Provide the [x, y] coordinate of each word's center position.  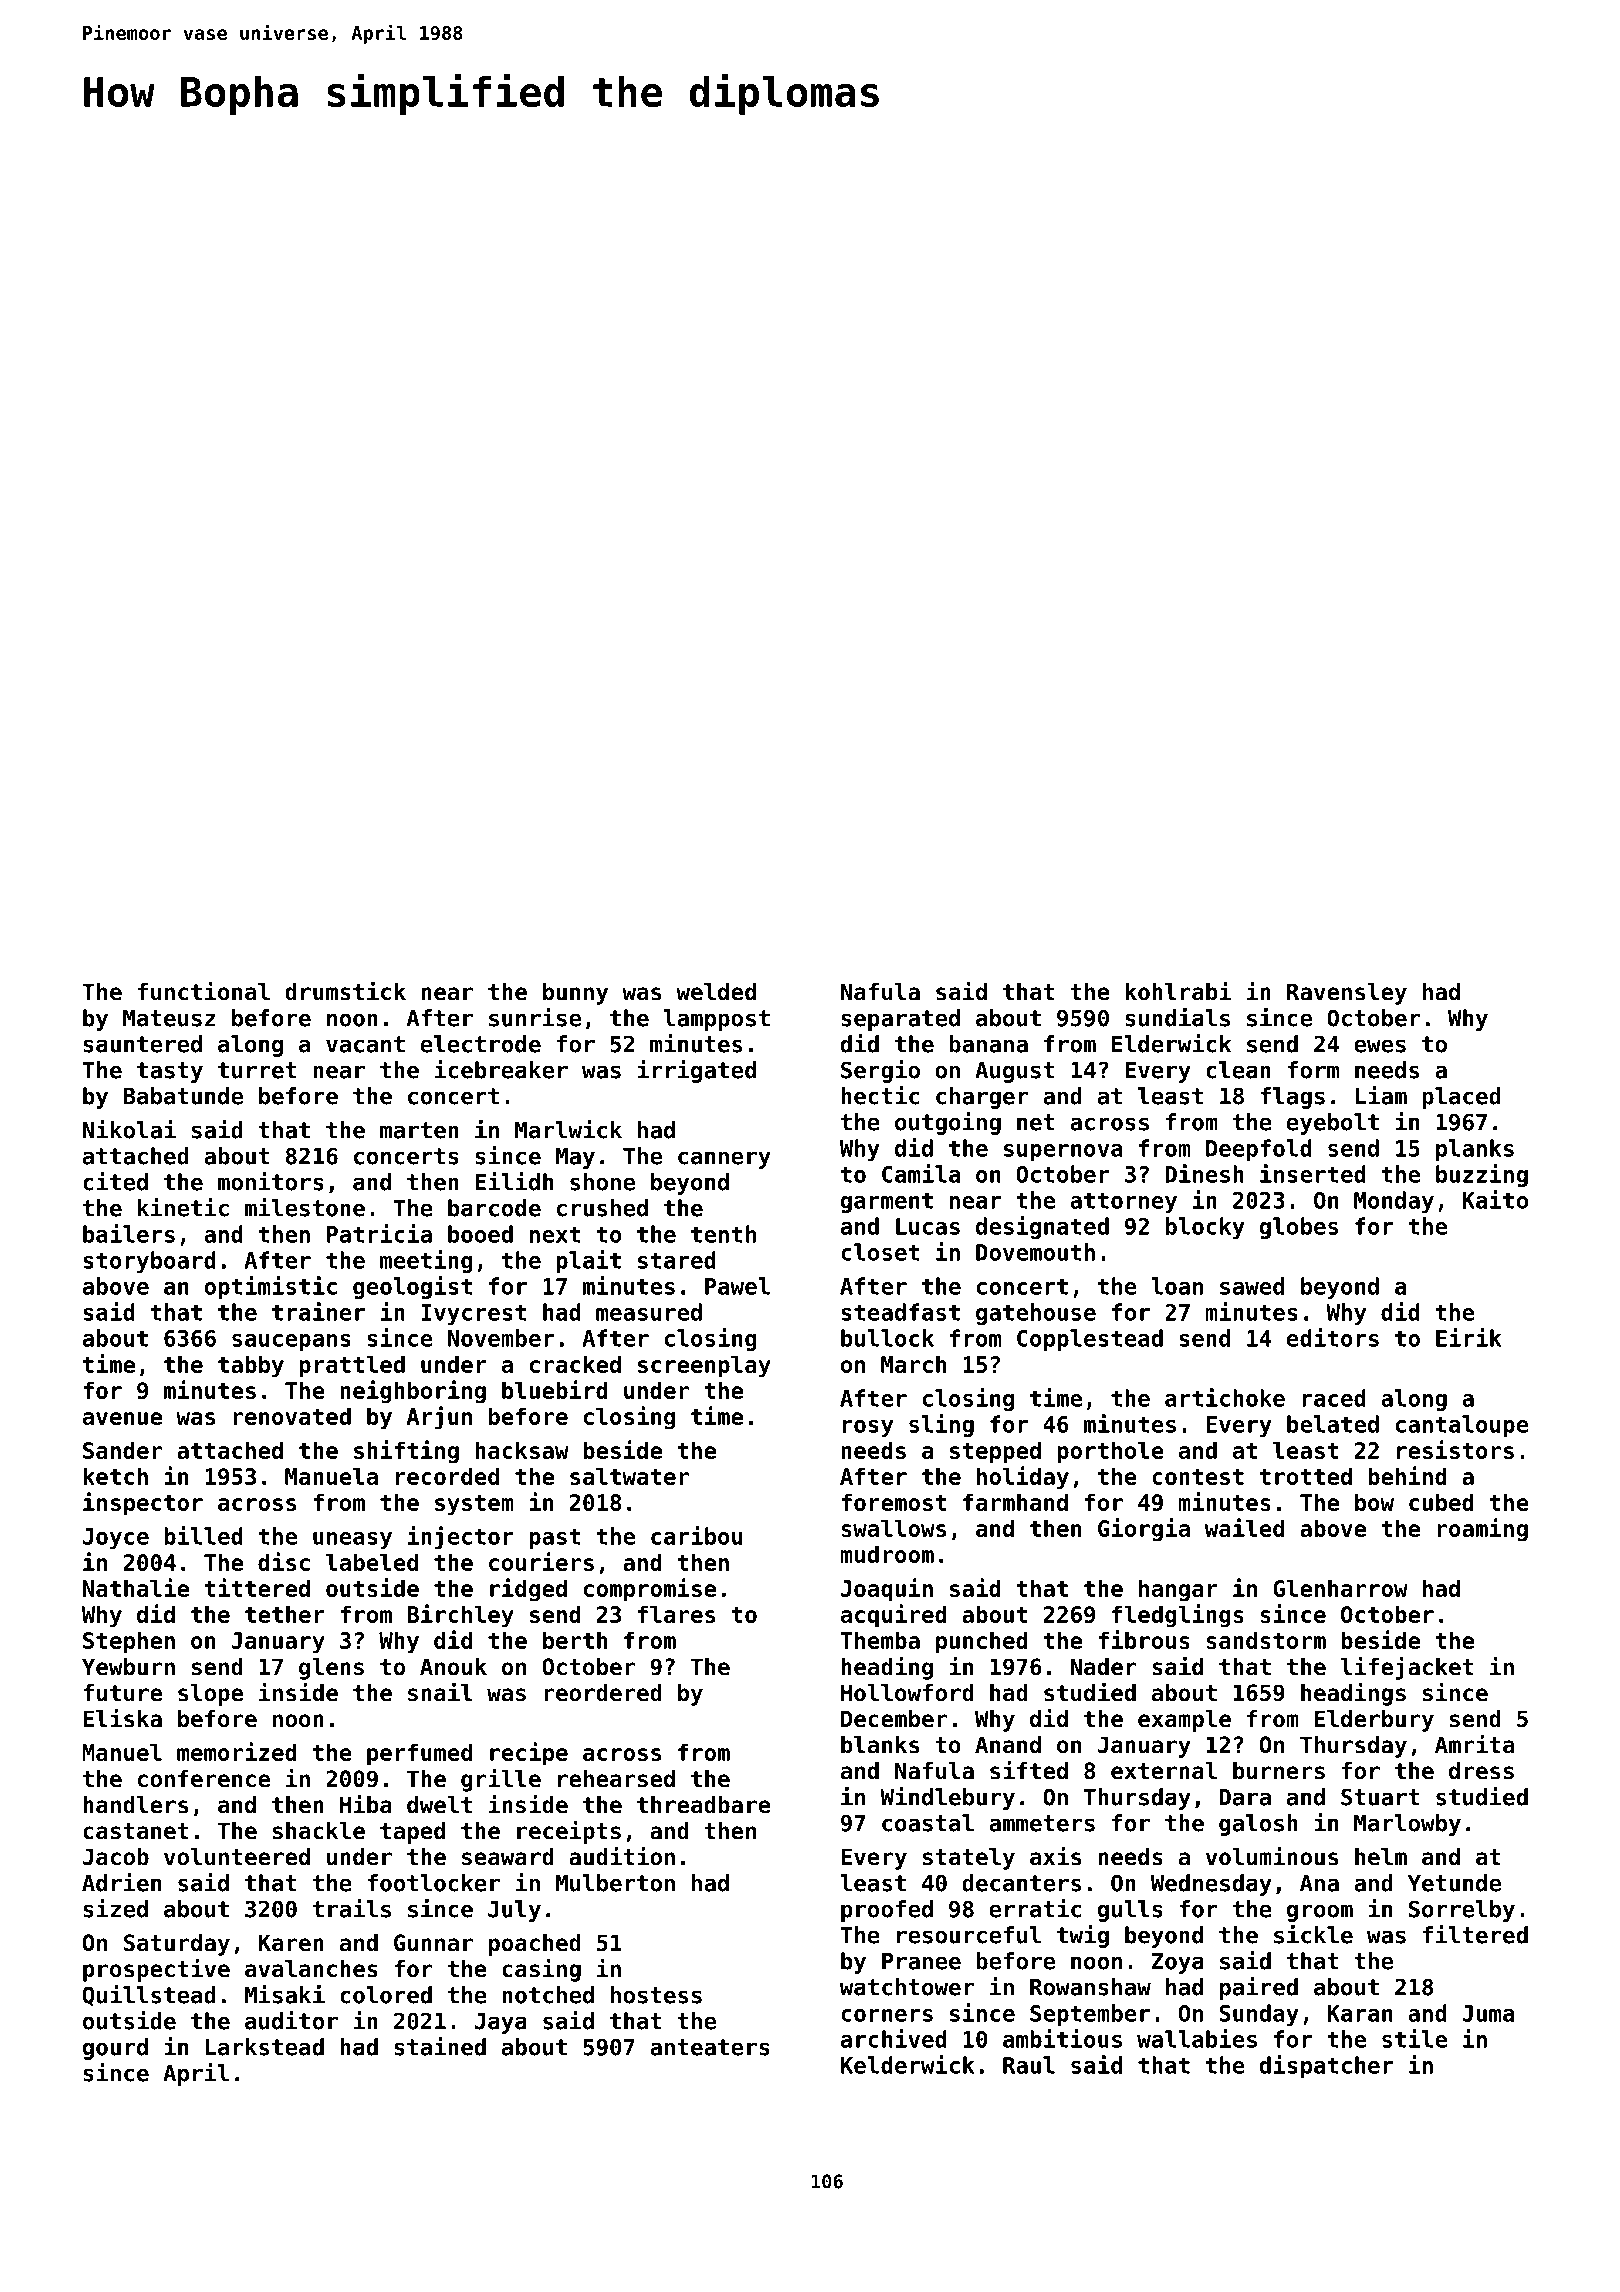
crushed [602, 1208]
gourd [115, 2049]
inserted [1313, 1173]
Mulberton [615, 1883]
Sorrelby [1462, 1911]
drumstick [345, 991]
